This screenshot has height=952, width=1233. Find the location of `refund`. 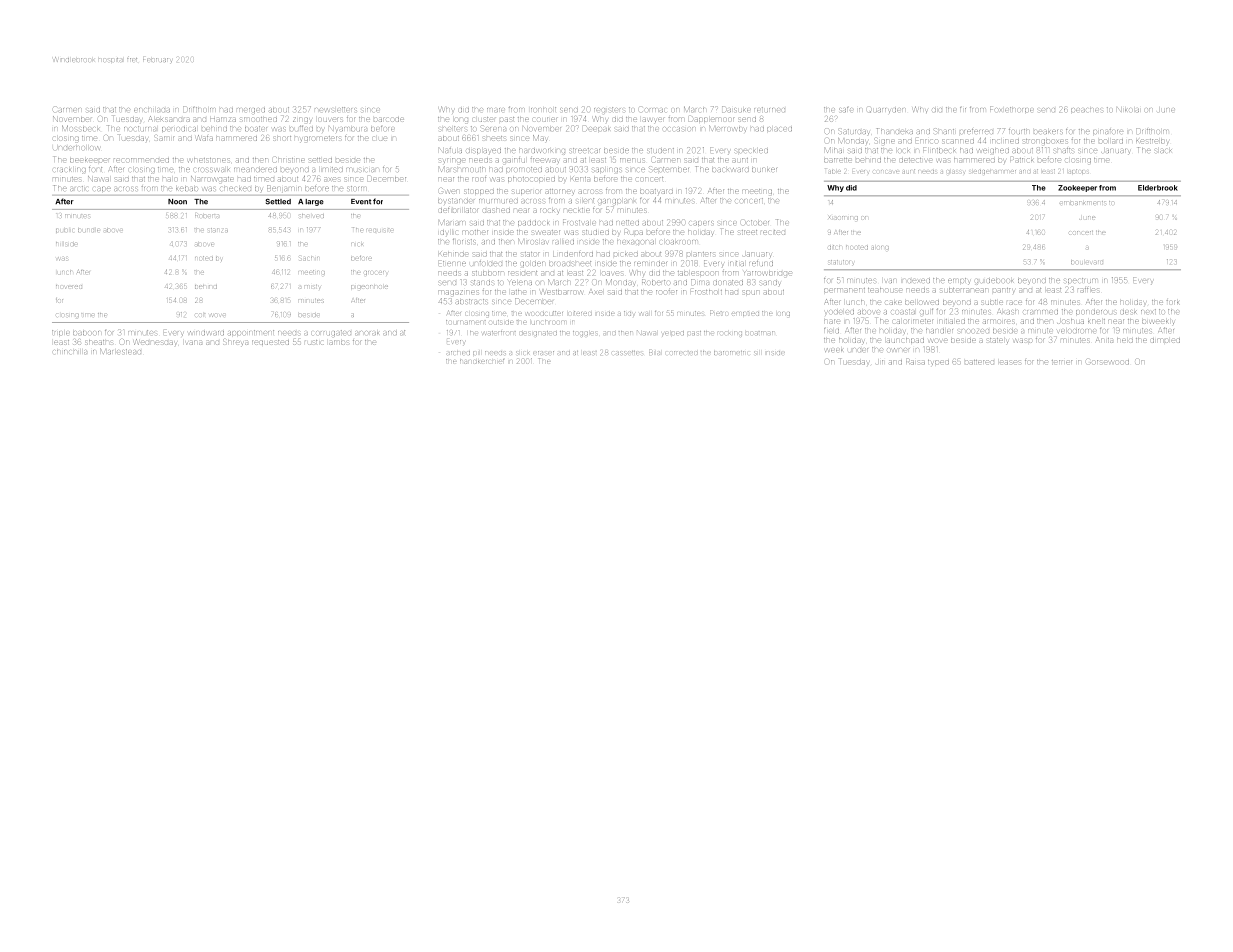

refund is located at coordinates (761, 263).
